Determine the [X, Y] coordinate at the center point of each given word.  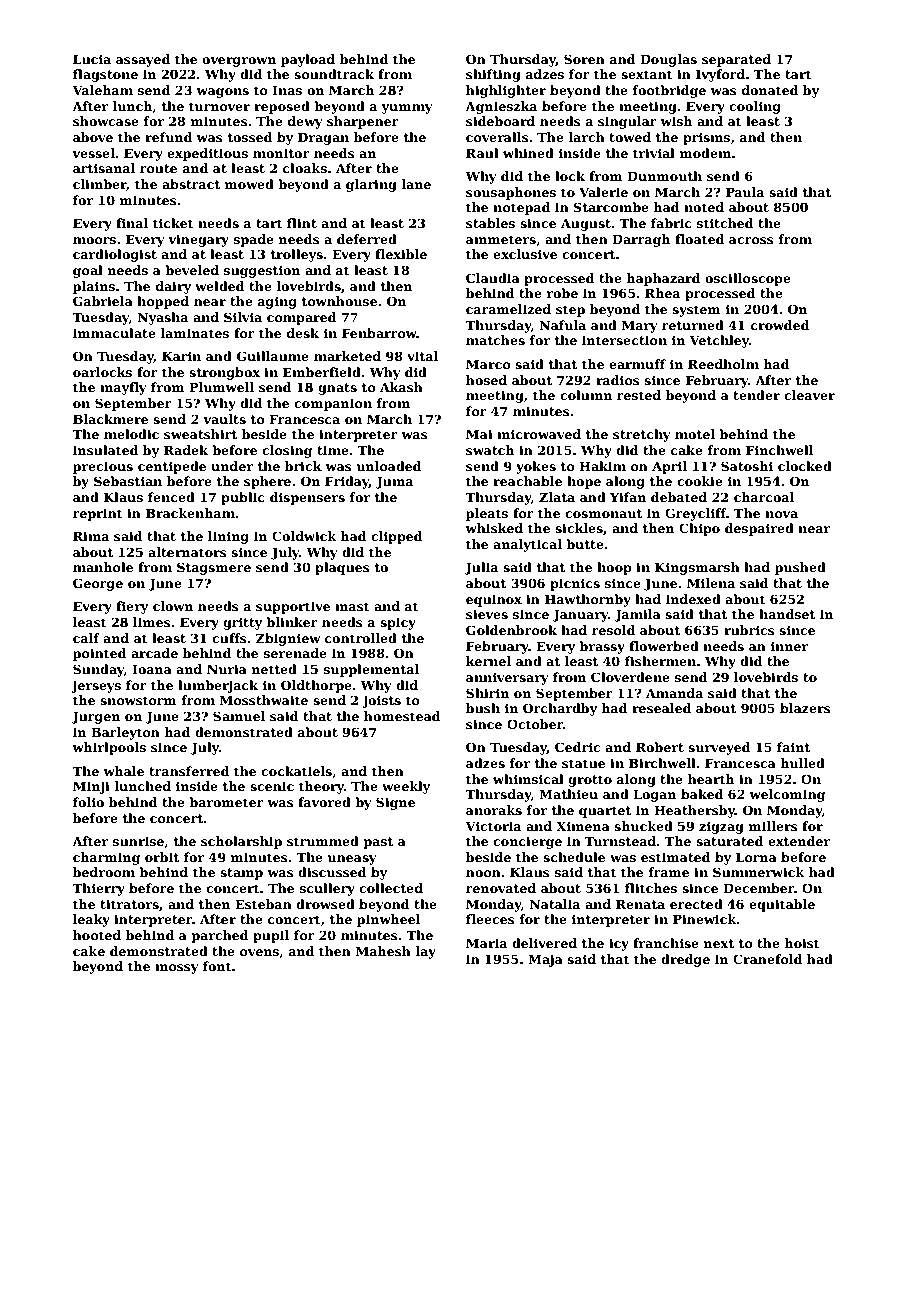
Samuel [239, 716]
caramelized [508, 309]
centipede [172, 467]
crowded [780, 325]
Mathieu [568, 794]
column [586, 395]
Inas [287, 90]
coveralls [497, 137]
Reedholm [723, 364]
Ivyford [720, 75]
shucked [643, 826]
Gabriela [103, 301]
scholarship [241, 842]
